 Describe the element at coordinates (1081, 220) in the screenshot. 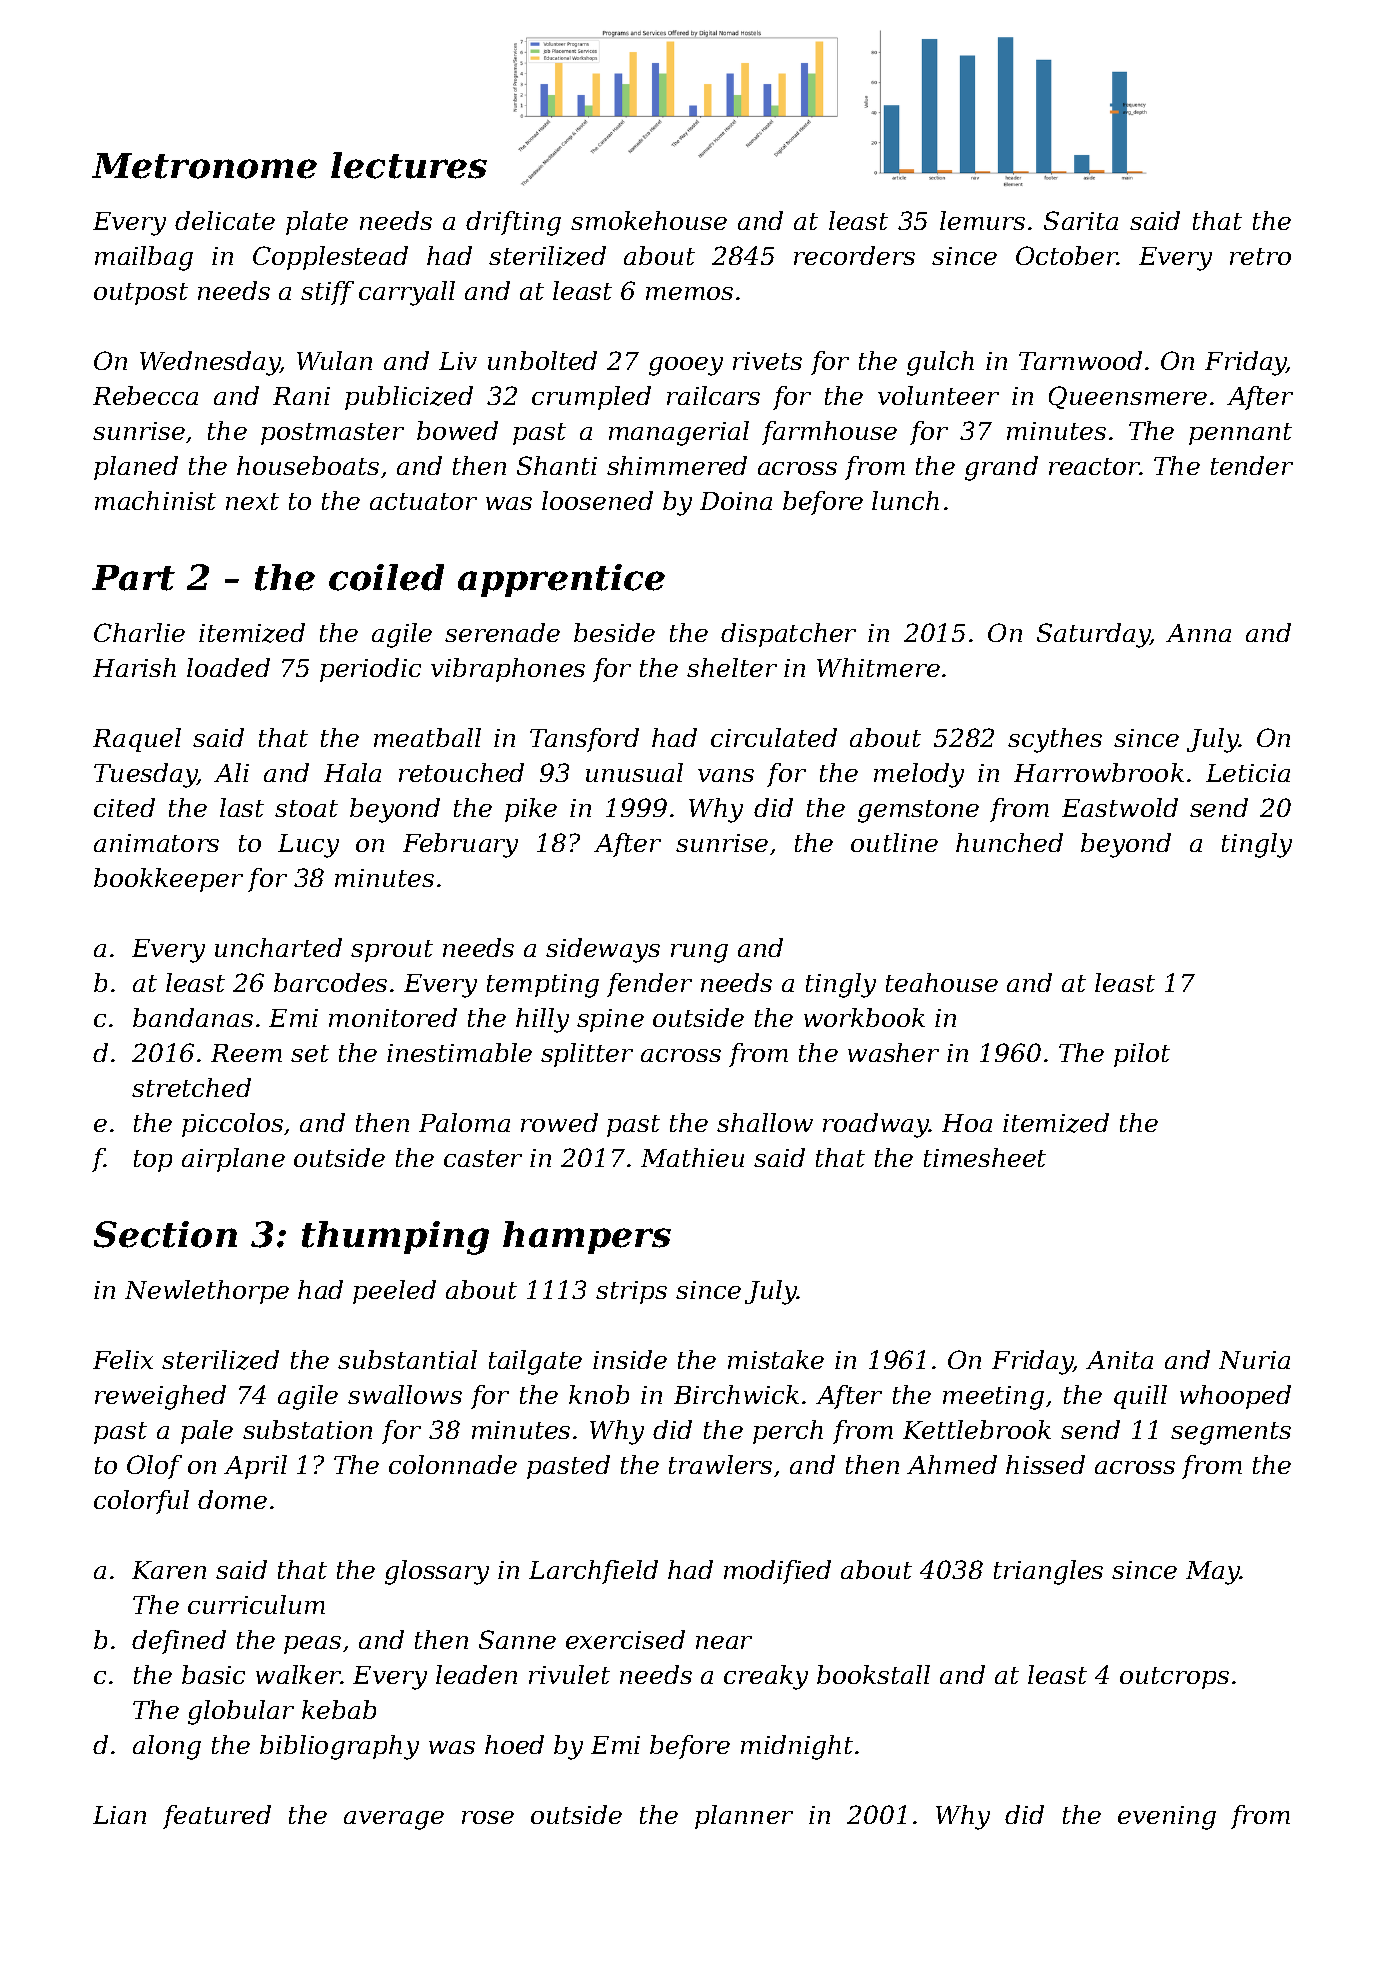

I see `Sarita` at that location.
